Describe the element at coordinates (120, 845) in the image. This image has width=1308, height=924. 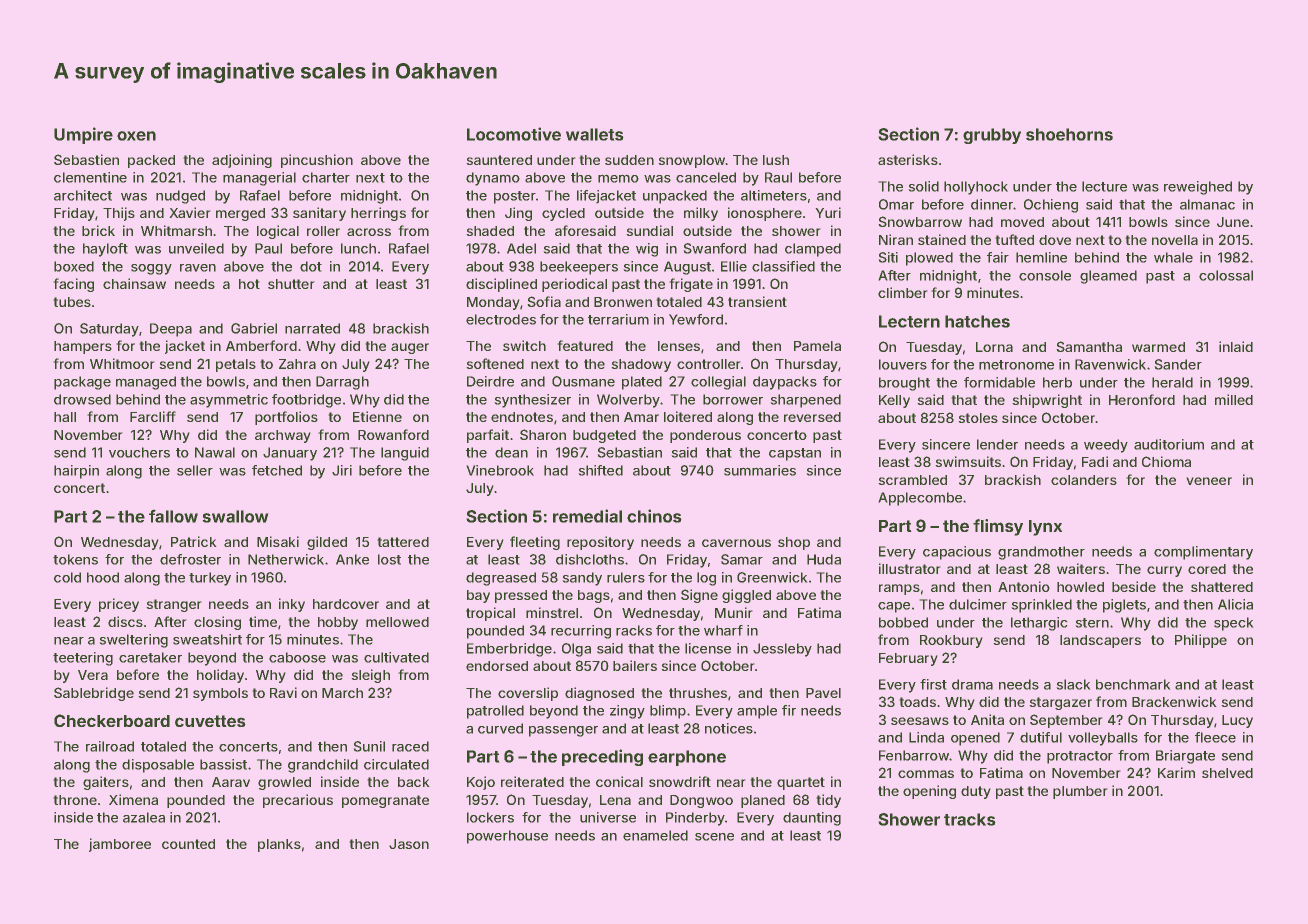
I see `jamboree` at that location.
